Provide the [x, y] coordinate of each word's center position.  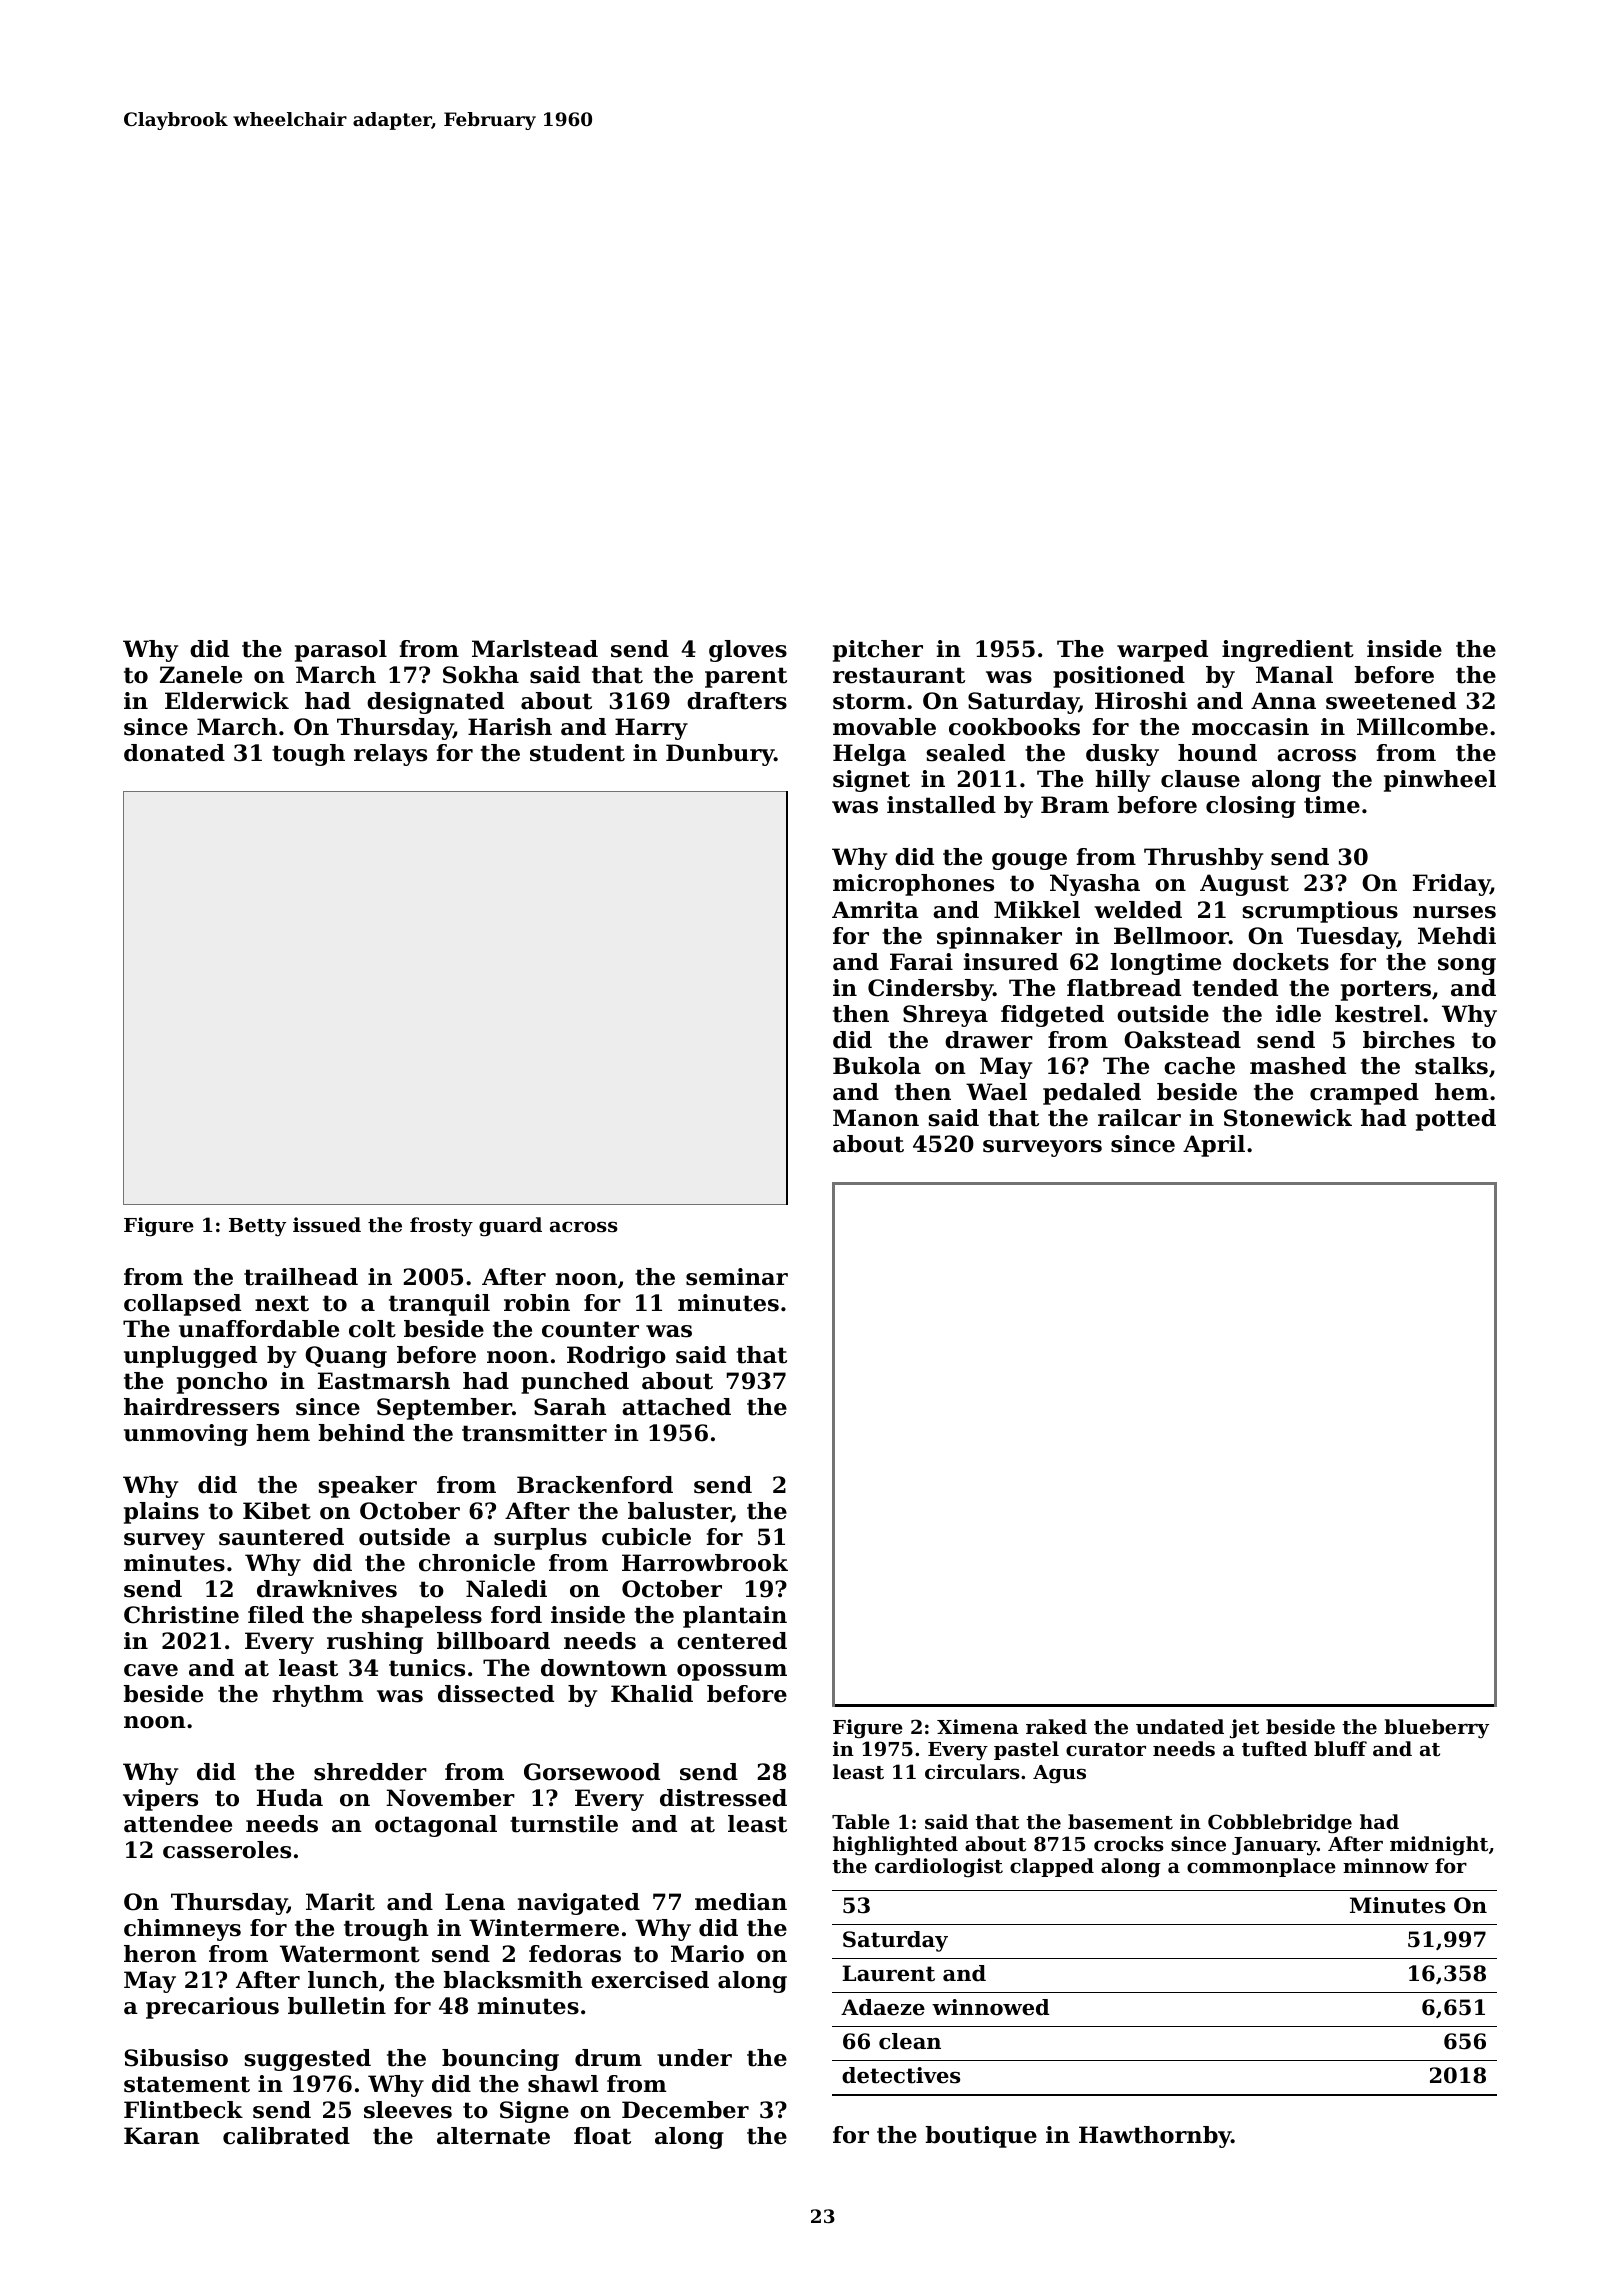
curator [1106, 1750]
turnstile [564, 1824]
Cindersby [930, 990]
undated [1180, 1727]
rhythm [318, 1696]
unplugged [190, 1357]
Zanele [201, 675]
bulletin [337, 2006]
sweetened [1391, 701]
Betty [257, 1227]
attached [676, 1407]
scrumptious [1320, 912]
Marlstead [535, 649]
